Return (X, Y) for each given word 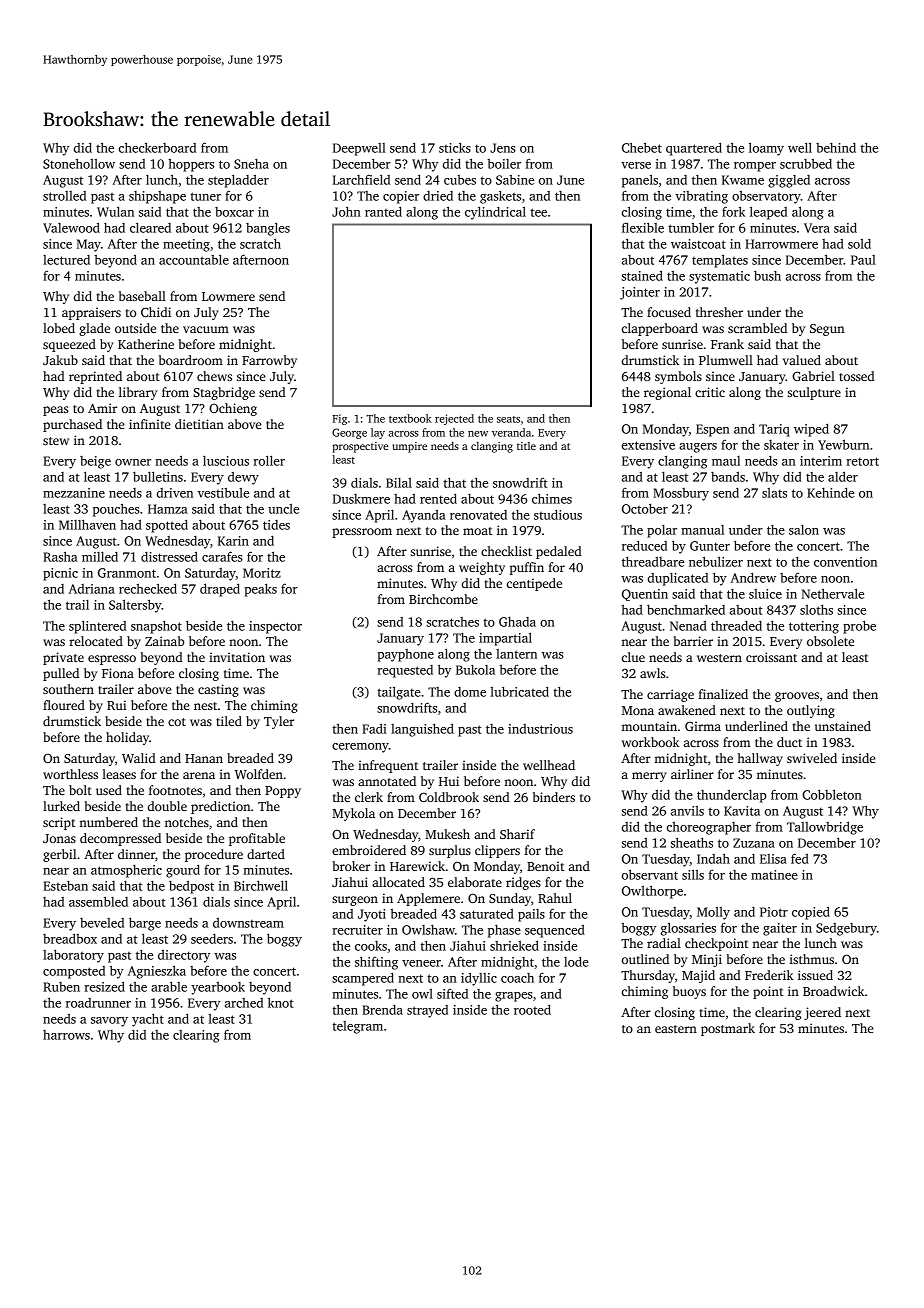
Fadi (374, 728)
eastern (676, 1029)
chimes (552, 498)
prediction (220, 807)
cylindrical (495, 213)
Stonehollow (79, 163)
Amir (102, 408)
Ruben (61, 987)
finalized (723, 694)
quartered (694, 149)
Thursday (648, 976)
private (63, 658)
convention (845, 562)
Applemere (428, 899)
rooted (532, 1009)
